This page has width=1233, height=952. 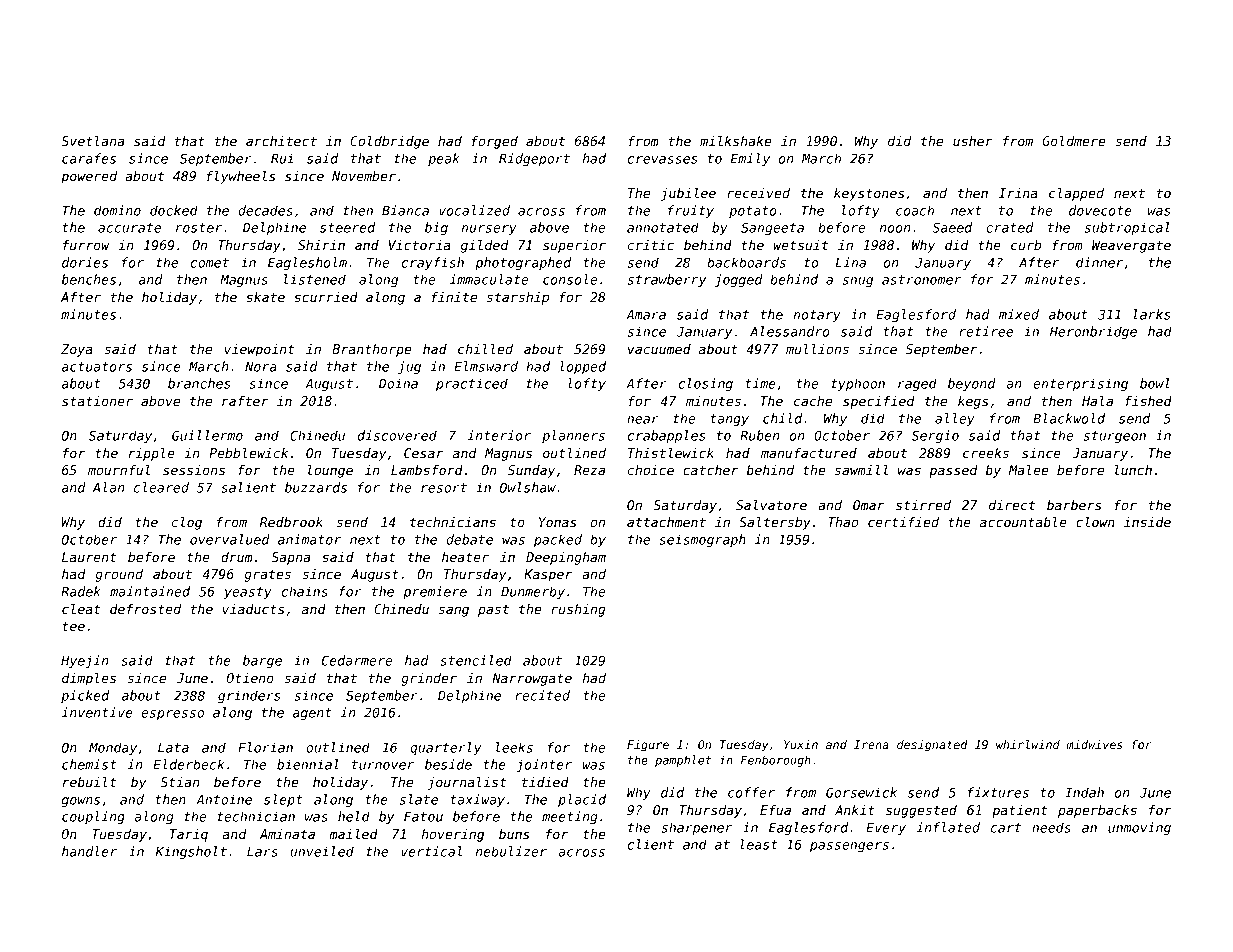 What do you see at coordinates (92, 141) in the page?
I see `Svetlana` at bounding box center [92, 141].
